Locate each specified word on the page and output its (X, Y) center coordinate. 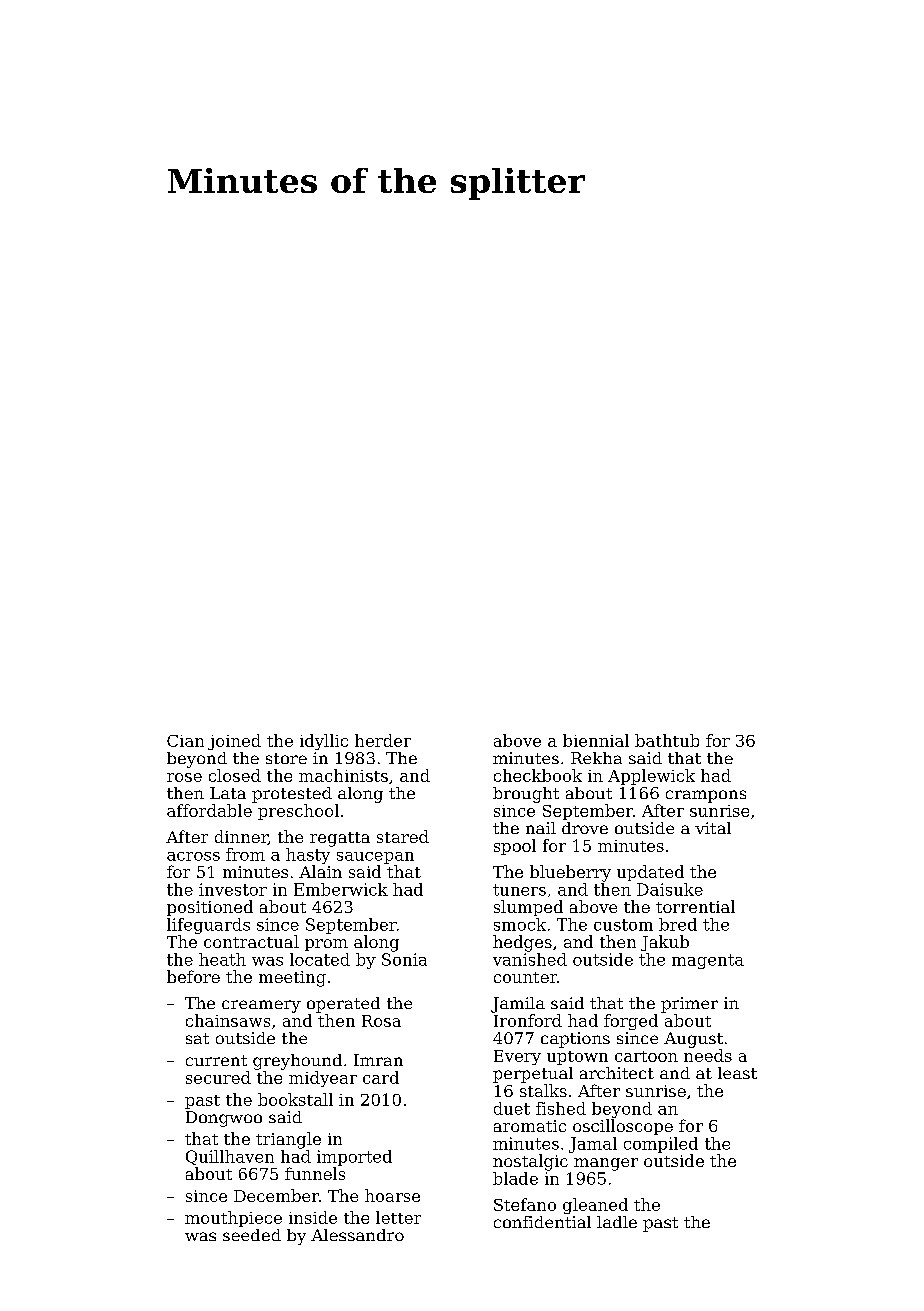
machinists (343, 775)
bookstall (295, 1099)
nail (541, 828)
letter (398, 1217)
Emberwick (341, 889)
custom (623, 925)
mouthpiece (233, 1219)
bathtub (667, 740)
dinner (241, 837)
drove (585, 828)
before (193, 976)
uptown (577, 1058)
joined (234, 742)
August (693, 1040)
